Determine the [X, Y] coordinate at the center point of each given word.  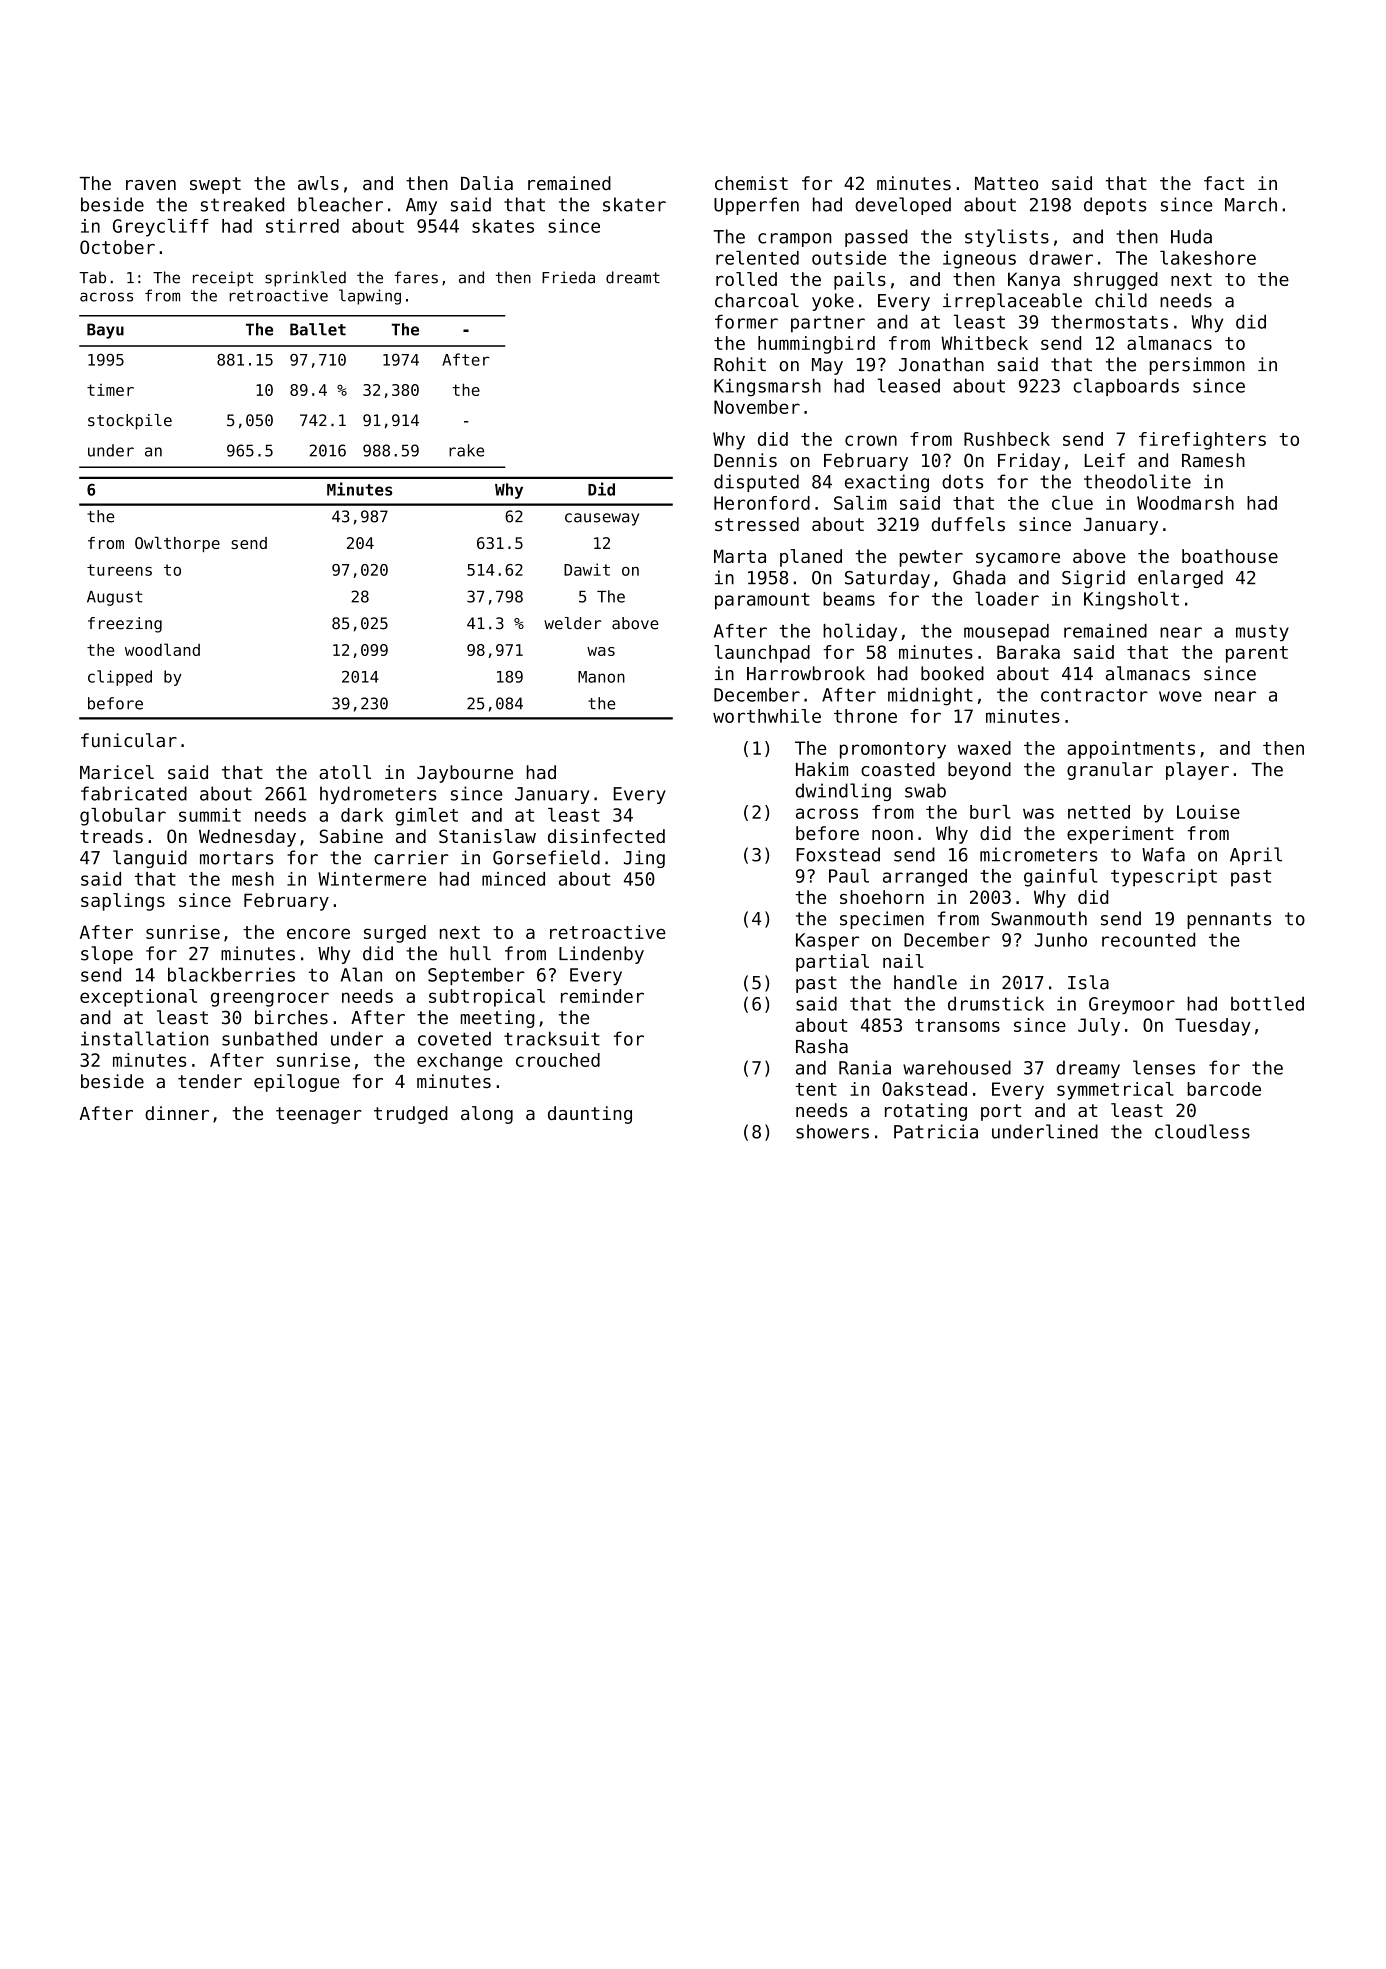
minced [513, 879]
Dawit [587, 569]
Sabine [351, 836]
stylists [1007, 238]
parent [1257, 654]
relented [757, 257]
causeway [602, 519]
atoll [345, 772]
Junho [1061, 940]
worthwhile [767, 716]
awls [318, 183]
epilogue [296, 1083]
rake [466, 450]
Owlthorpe [177, 544]
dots [962, 481]
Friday [1029, 462]
